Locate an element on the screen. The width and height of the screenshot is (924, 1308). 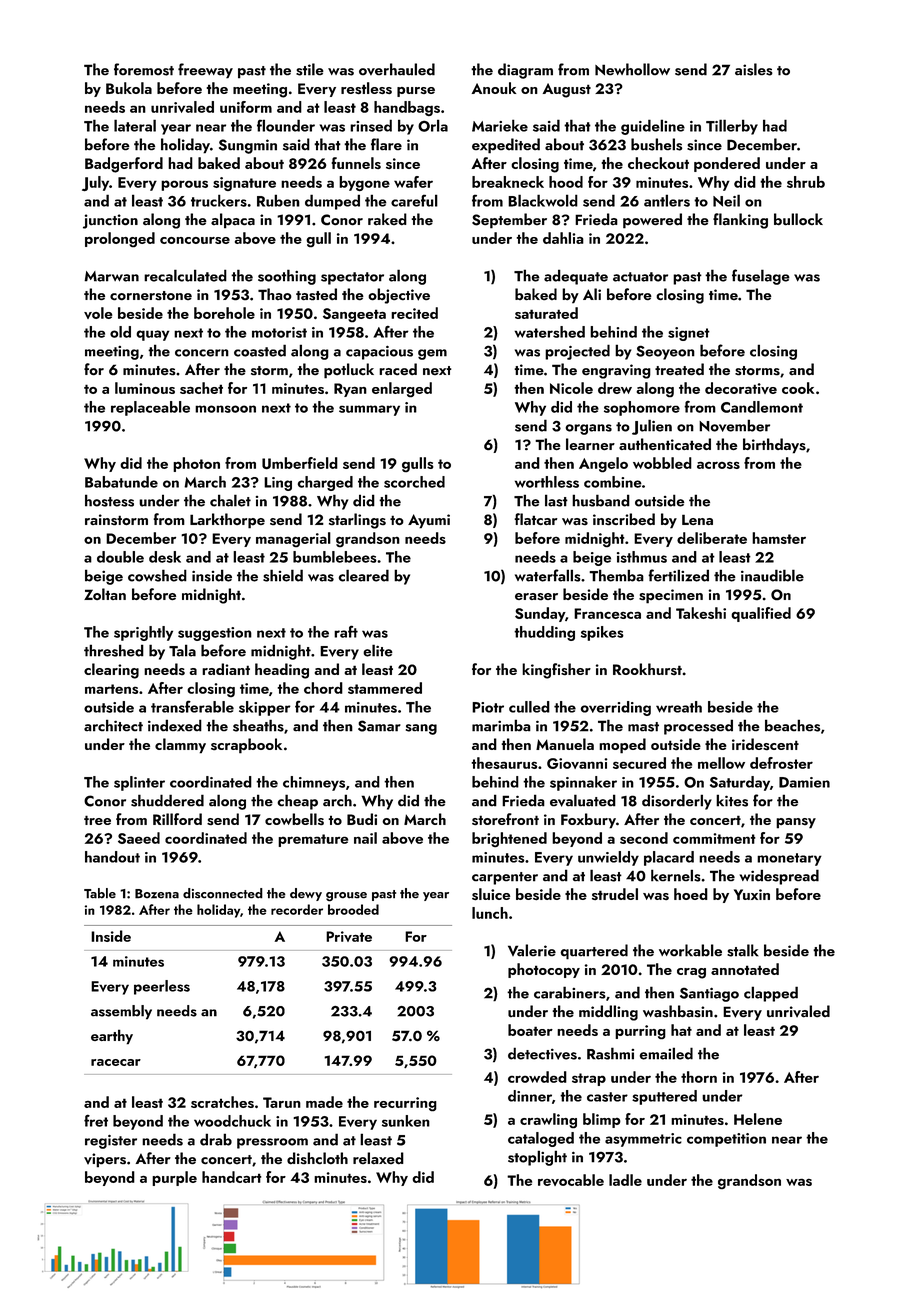
transferable is located at coordinates (192, 706).
